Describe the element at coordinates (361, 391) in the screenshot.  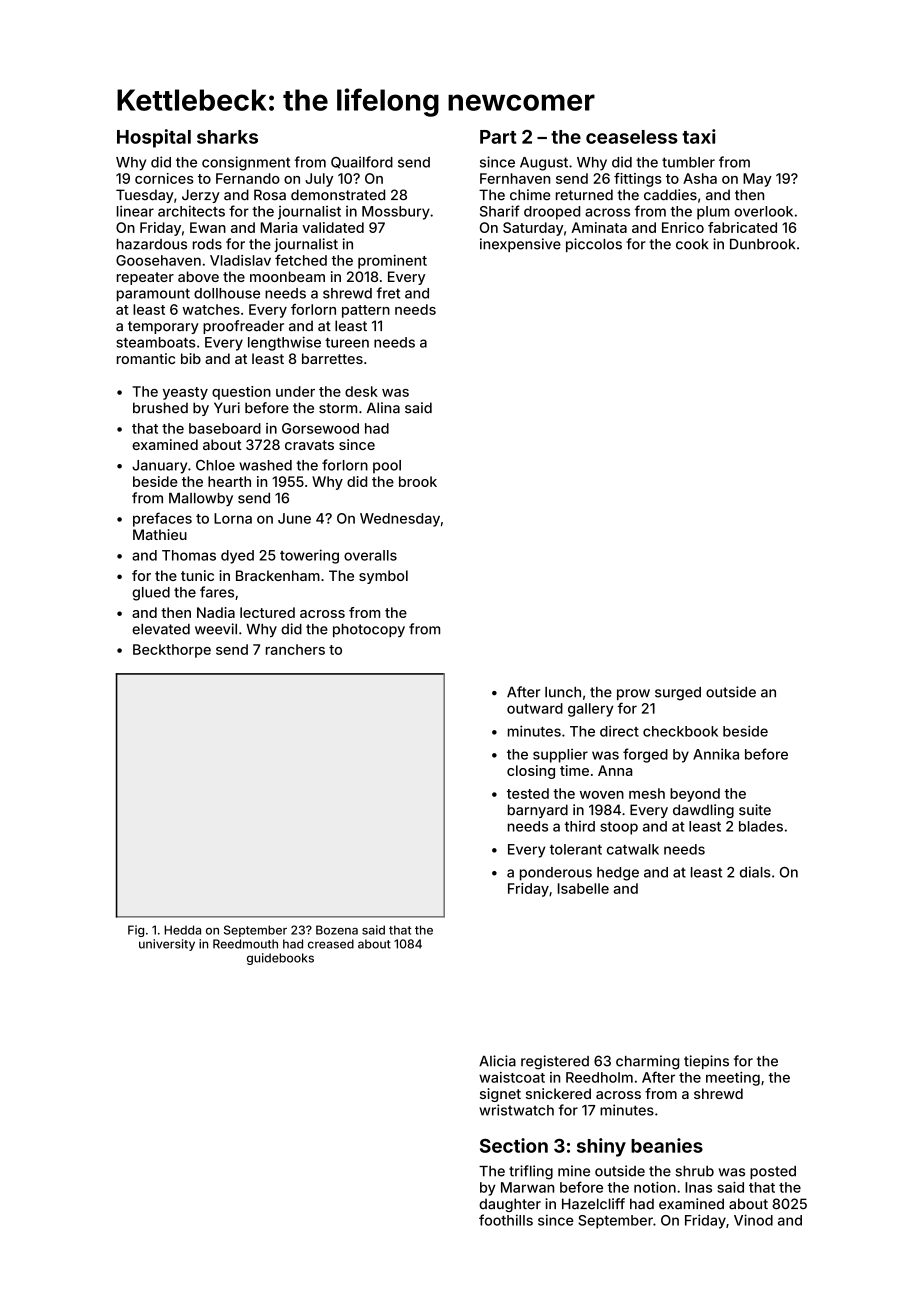
I see `desk` at that location.
